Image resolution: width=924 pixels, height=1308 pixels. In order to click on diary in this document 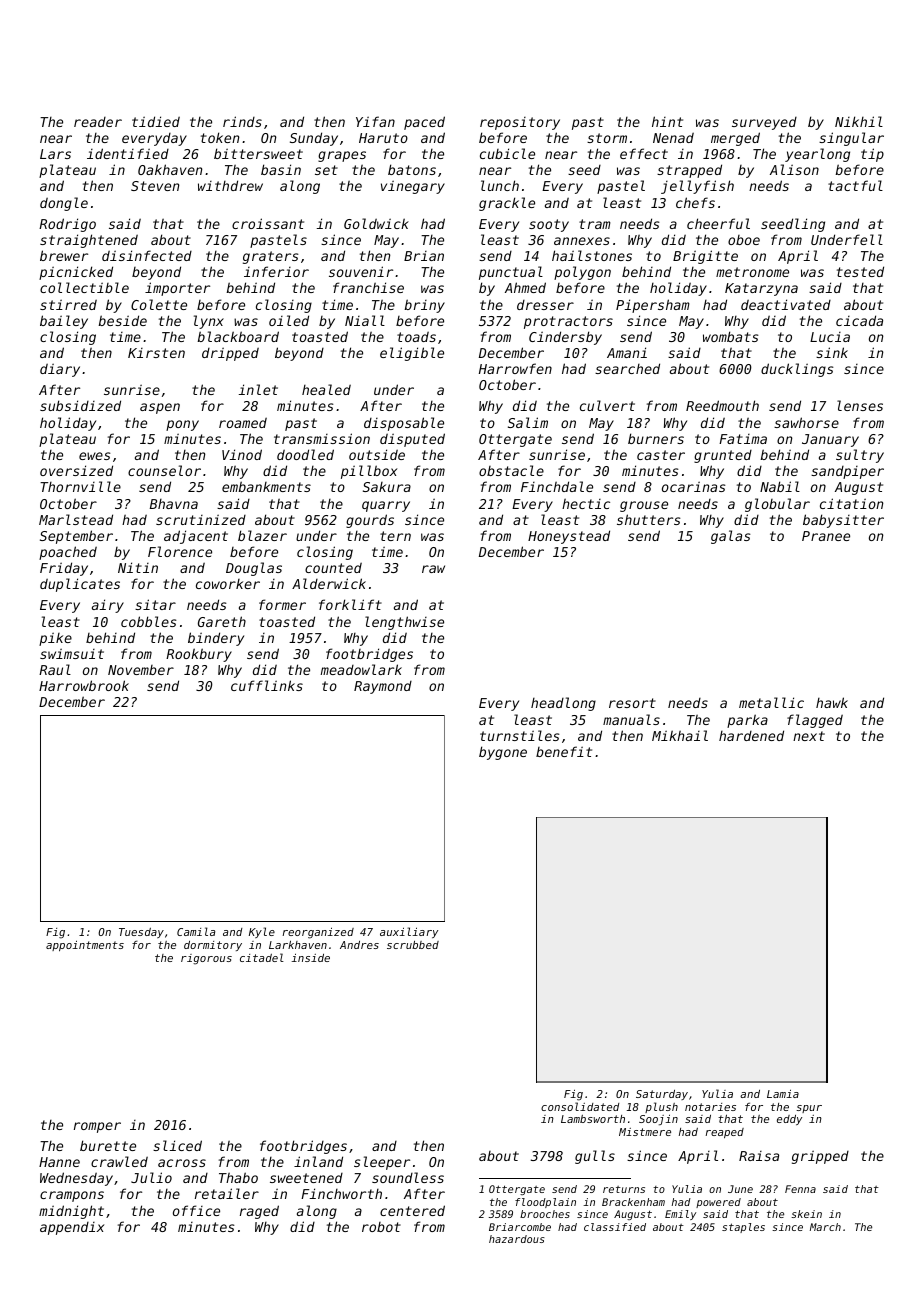, I will do `click(60, 370)`.
